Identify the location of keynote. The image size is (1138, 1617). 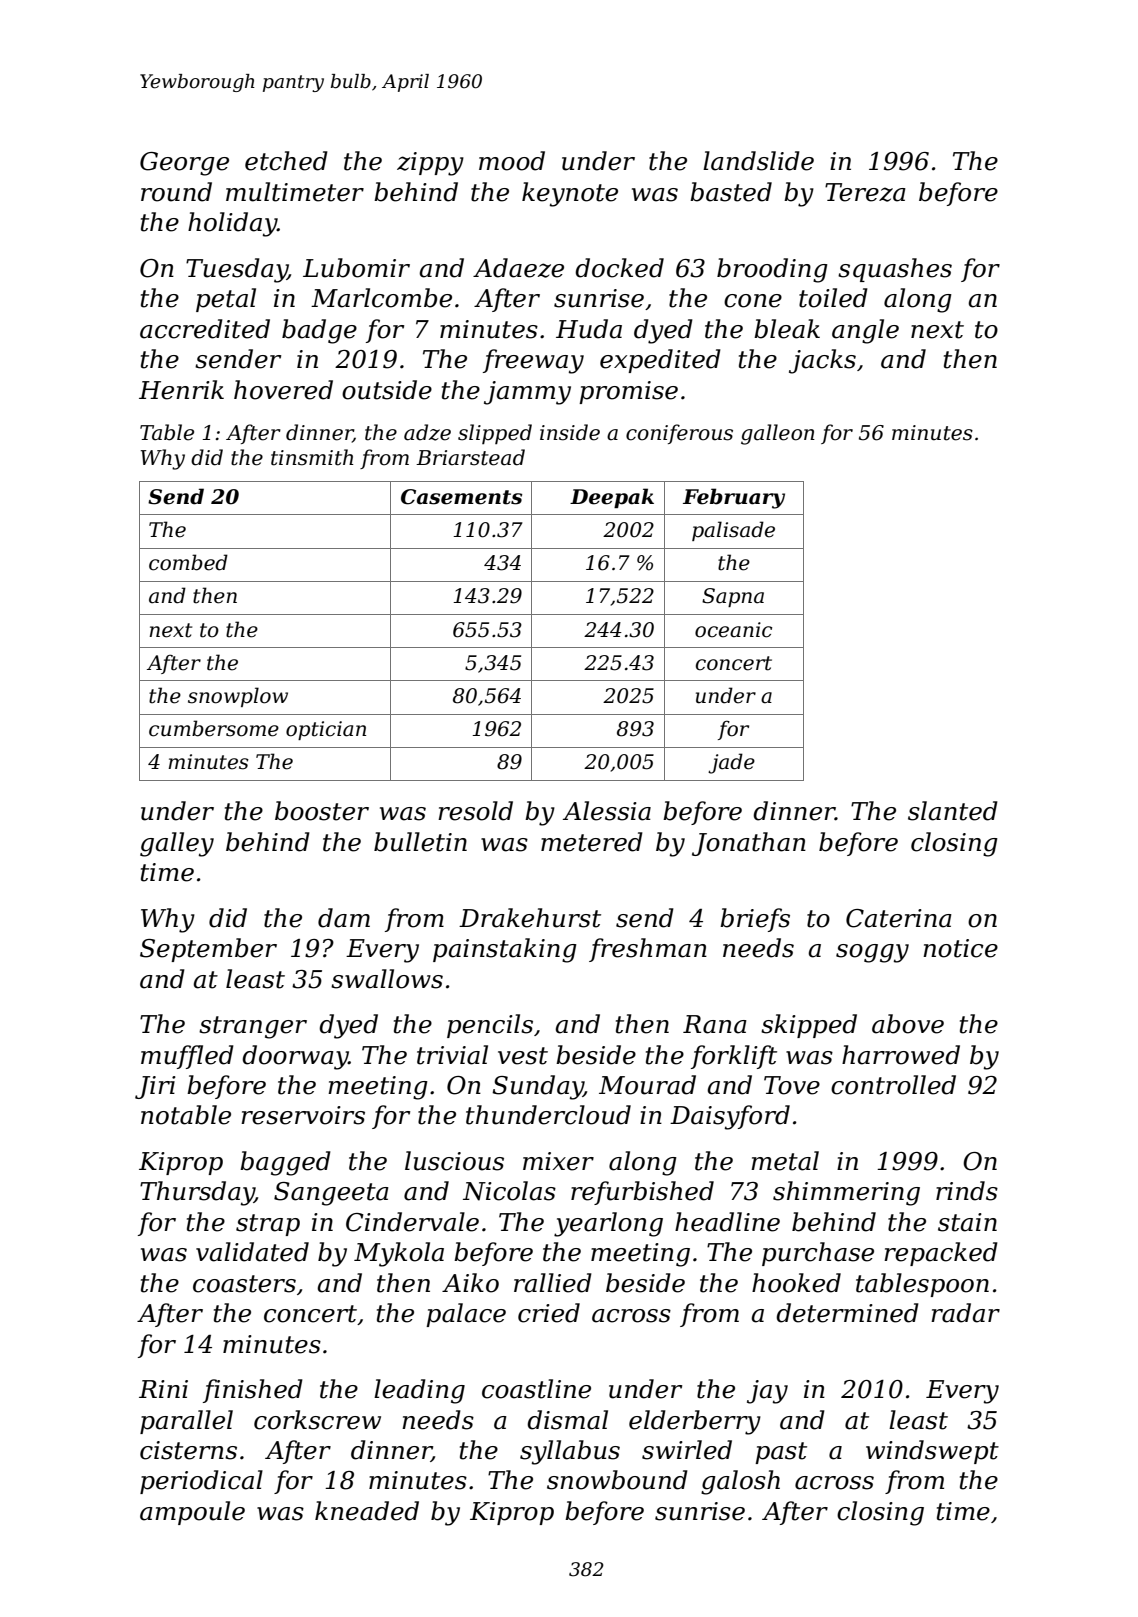
(570, 194).
